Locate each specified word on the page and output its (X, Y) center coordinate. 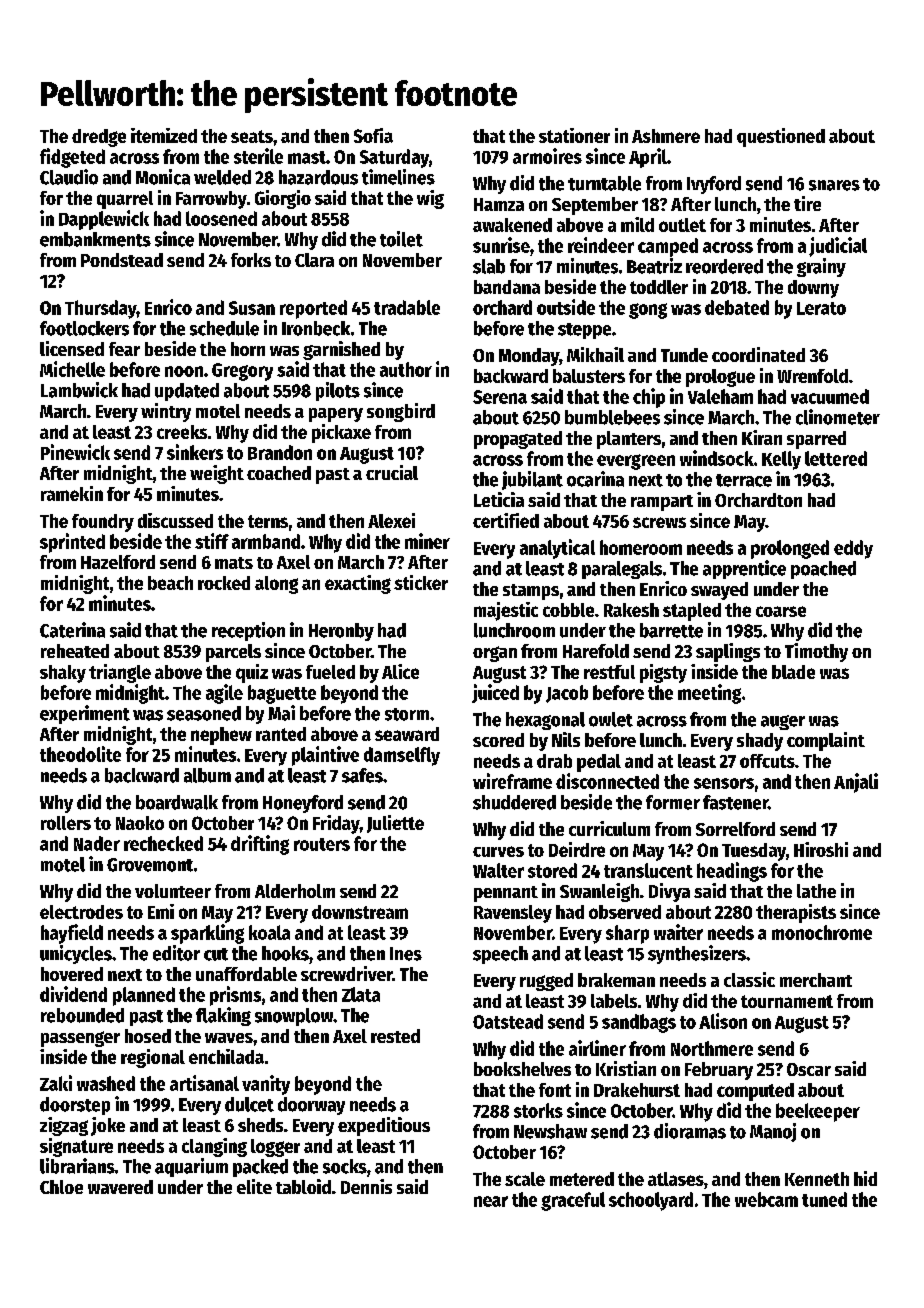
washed (106, 1083)
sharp (627, 934)
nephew (221, 736)
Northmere (712, 1048)
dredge (99, 138)
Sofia (373, 135)
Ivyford (714, 185)
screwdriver (346, 973)
